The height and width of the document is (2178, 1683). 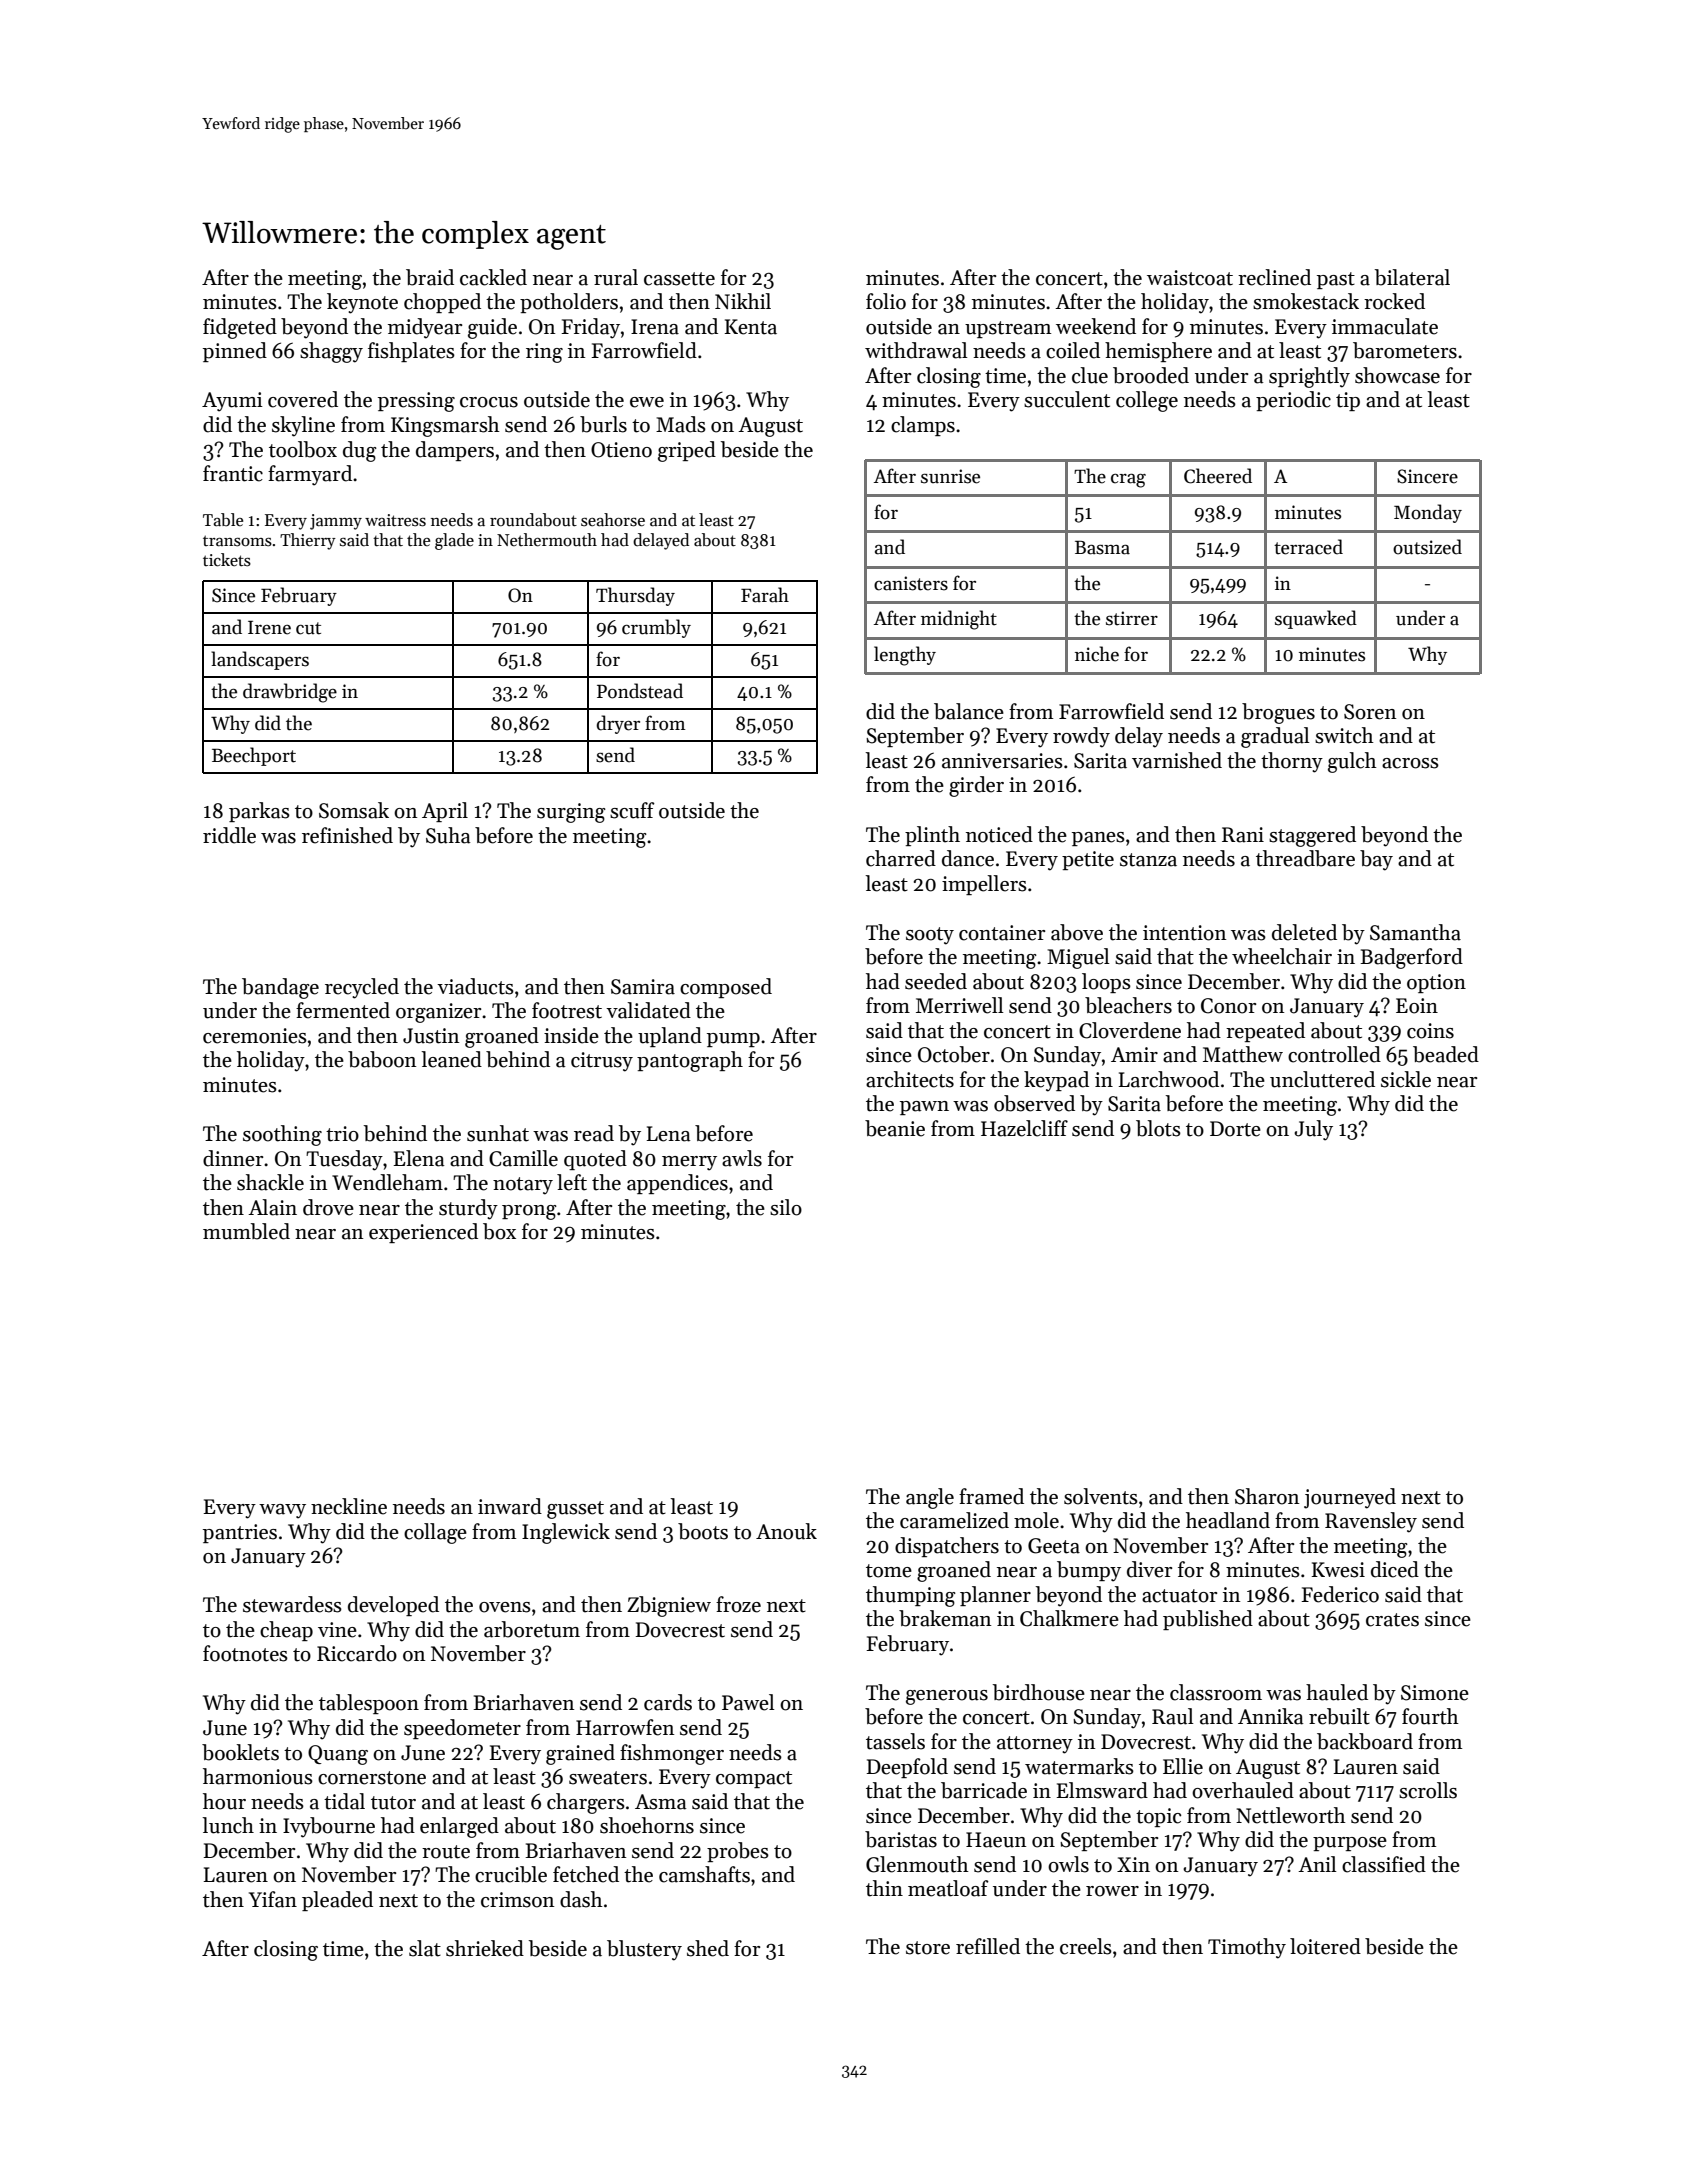 I want to click on Irena, so click(x=655, y=327).
